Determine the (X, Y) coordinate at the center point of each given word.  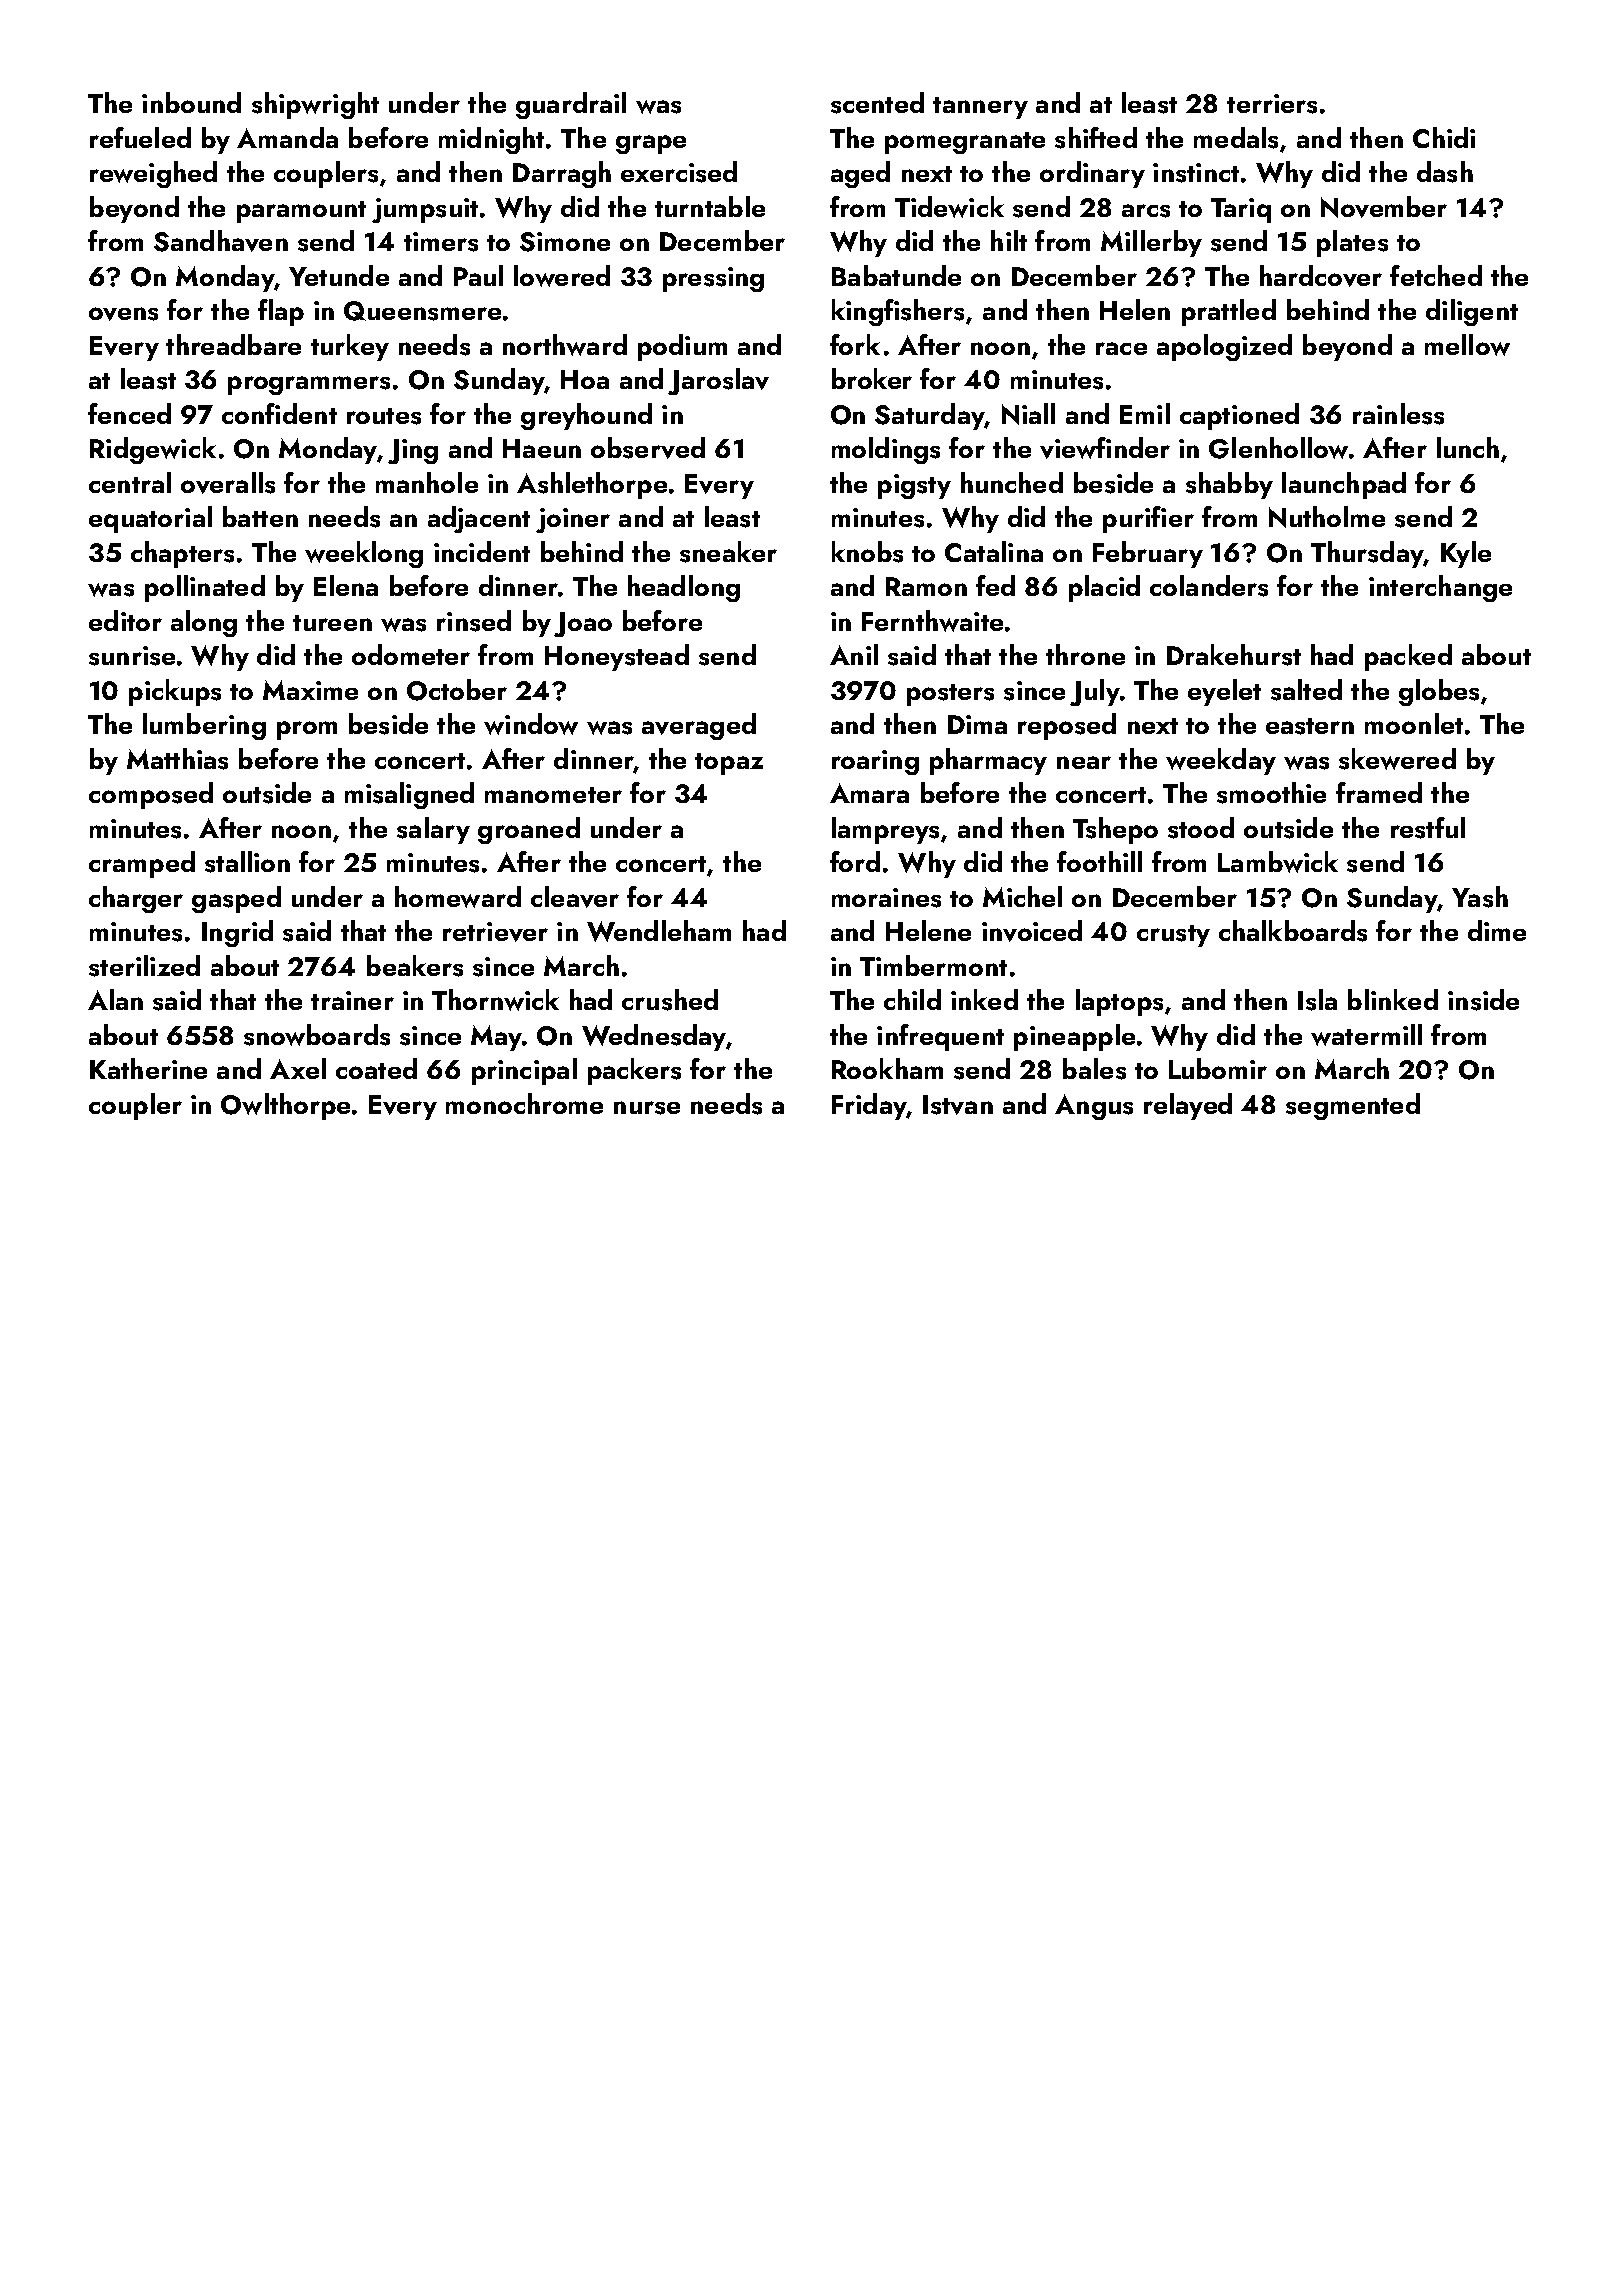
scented (877, 103)
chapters (182, 554)
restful (1428, 828)
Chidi (1444, 137)
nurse (647, 1108)
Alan (115, 999)
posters (950, 695)
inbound (191, 102)
